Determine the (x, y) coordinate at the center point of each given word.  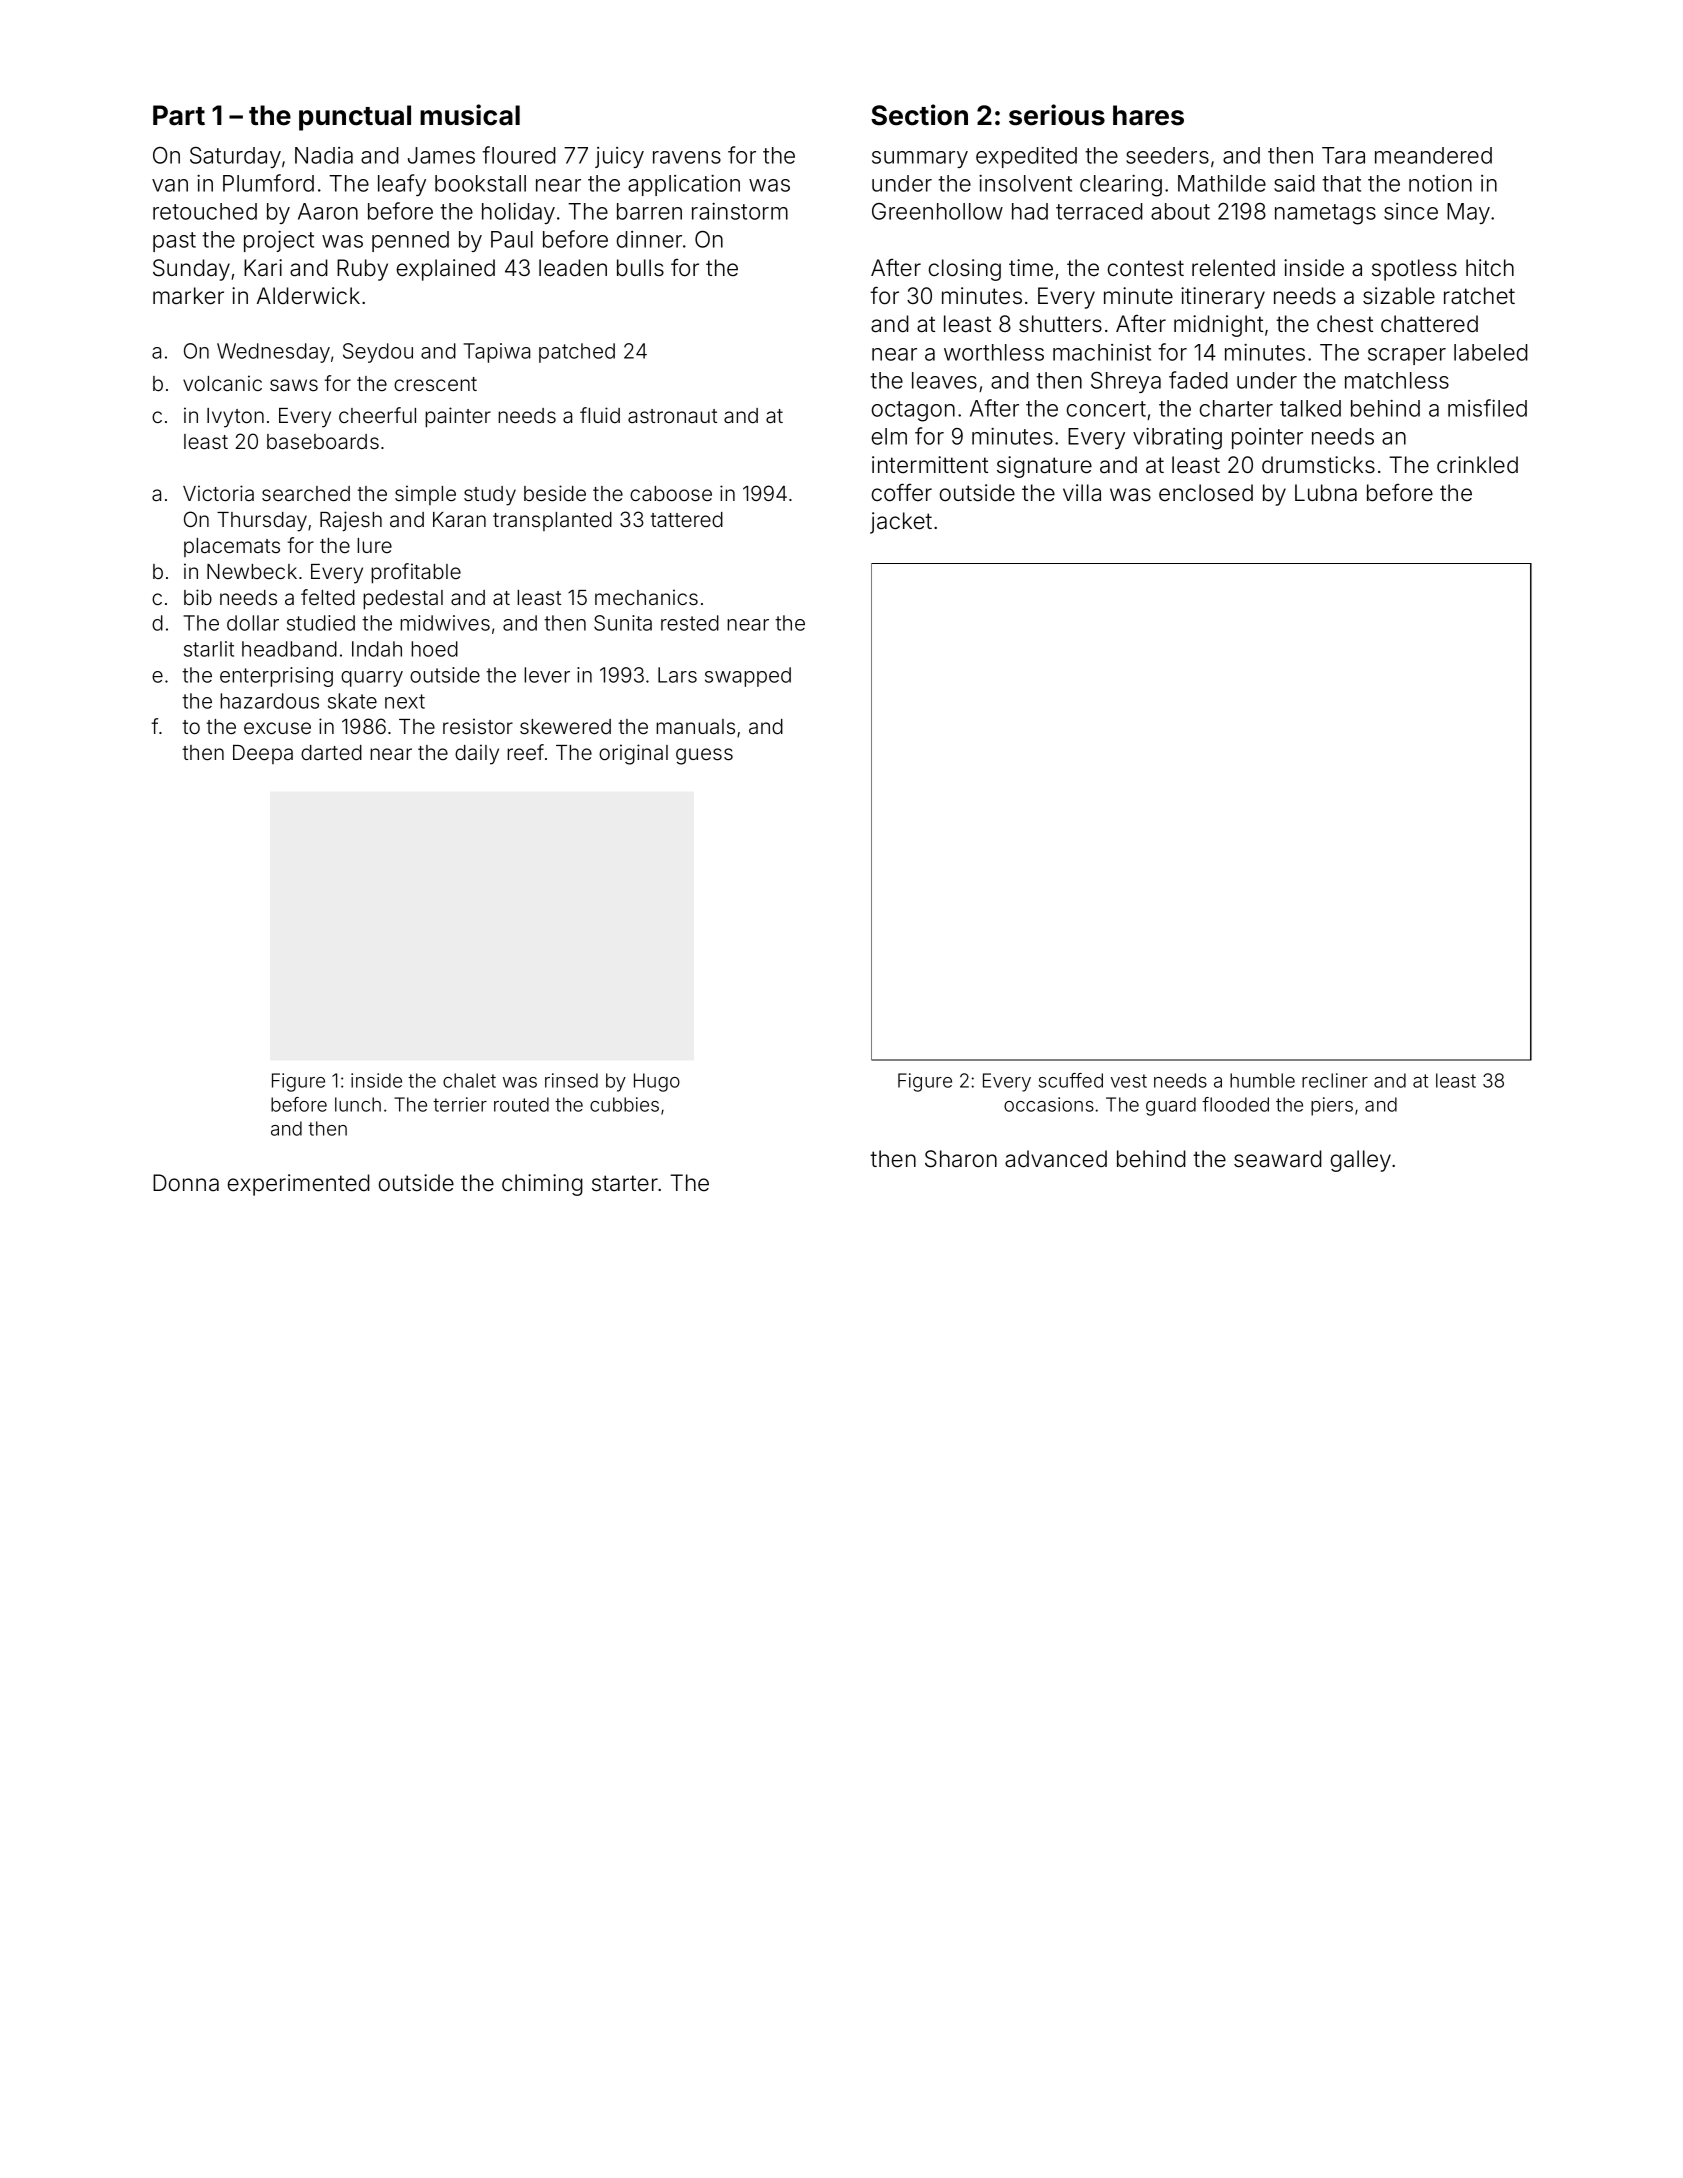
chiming (542, 1185)
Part (179, 115)
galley (1361, 1161)
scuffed (1071, 1080)
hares (1148, 115)
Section (919, 115)
